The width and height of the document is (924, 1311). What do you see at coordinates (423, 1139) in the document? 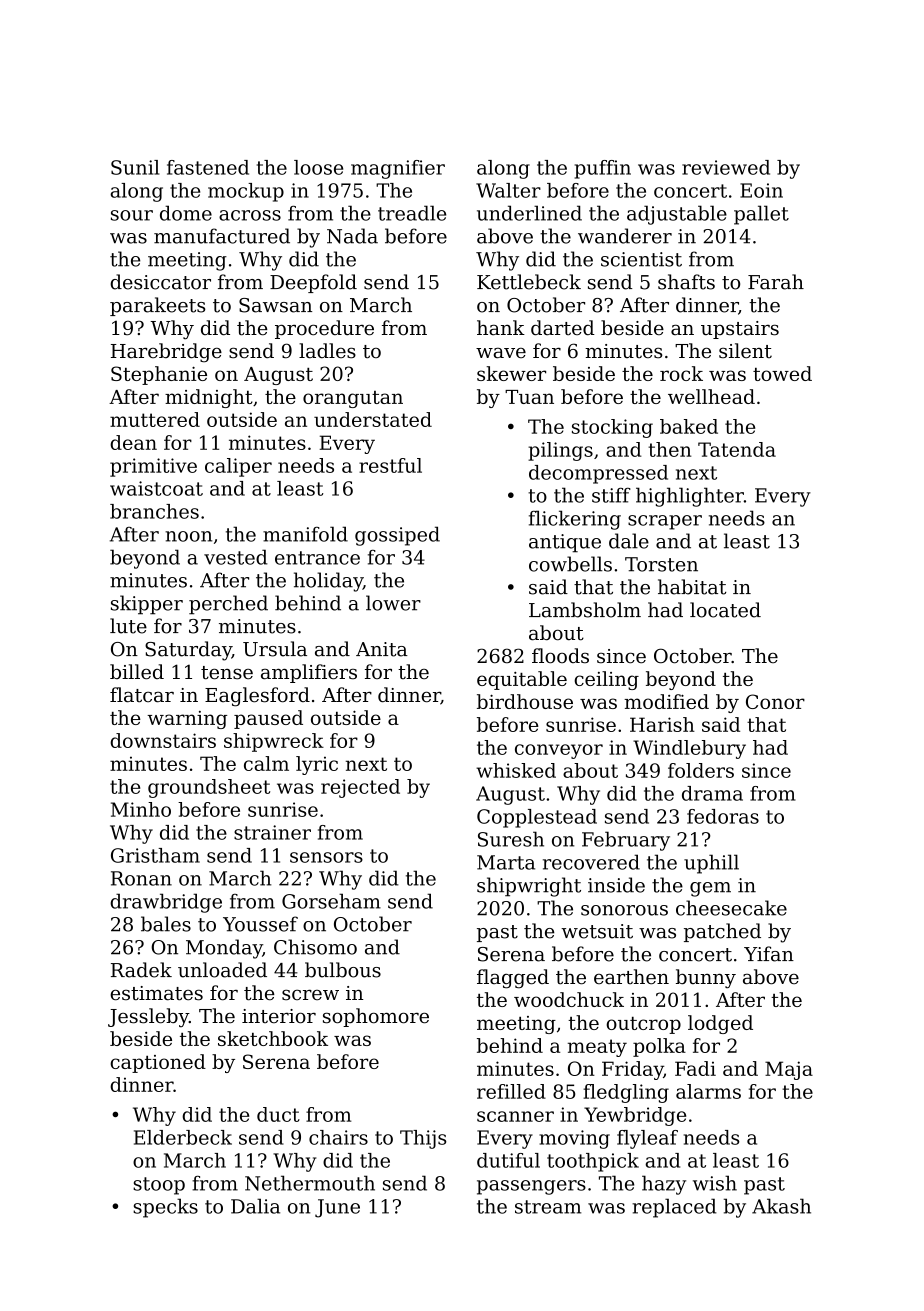
I see `Thijs` at bounding box center [423, 1139].
